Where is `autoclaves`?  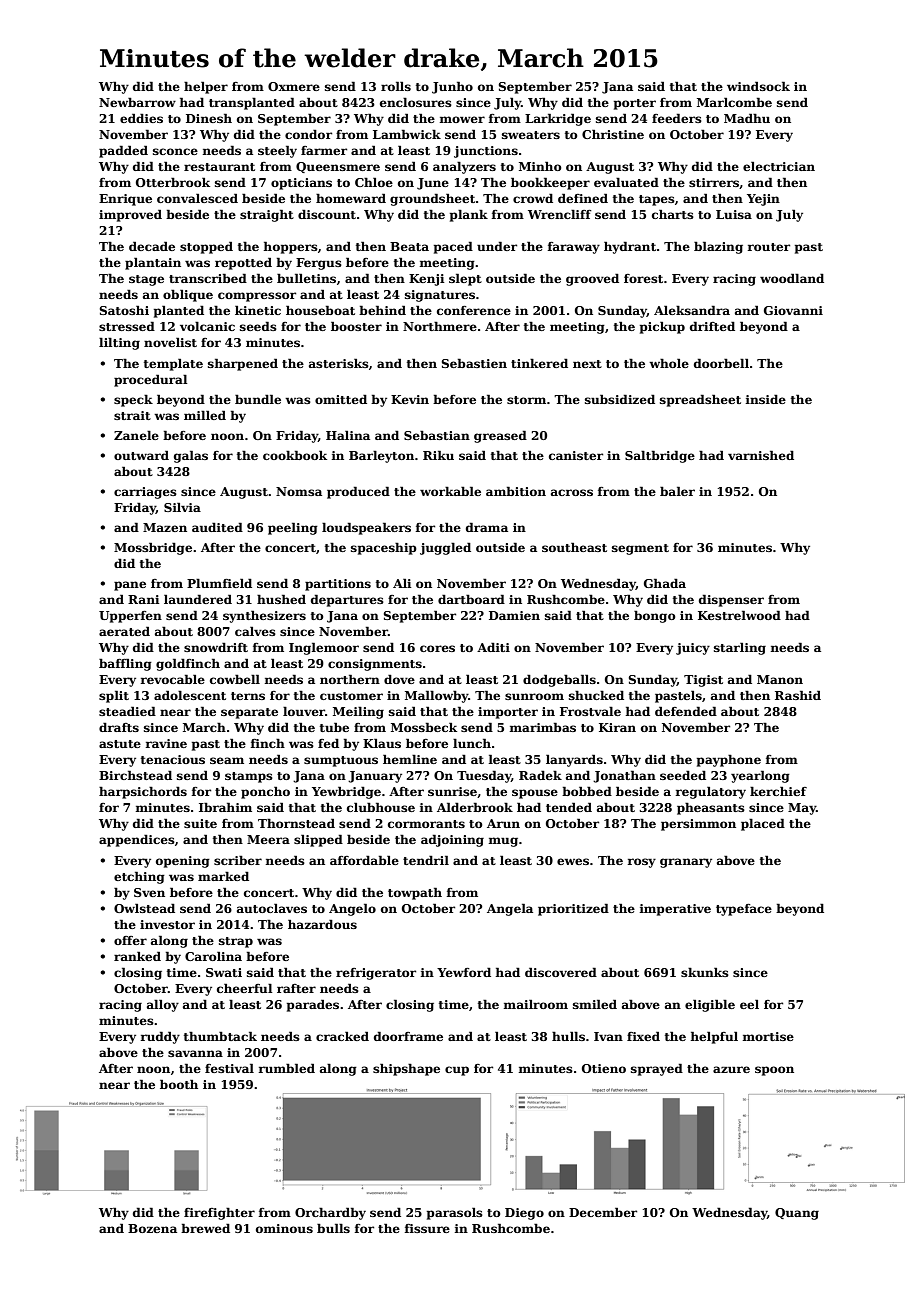
autoclaves is located at coordinates (272, 908).
